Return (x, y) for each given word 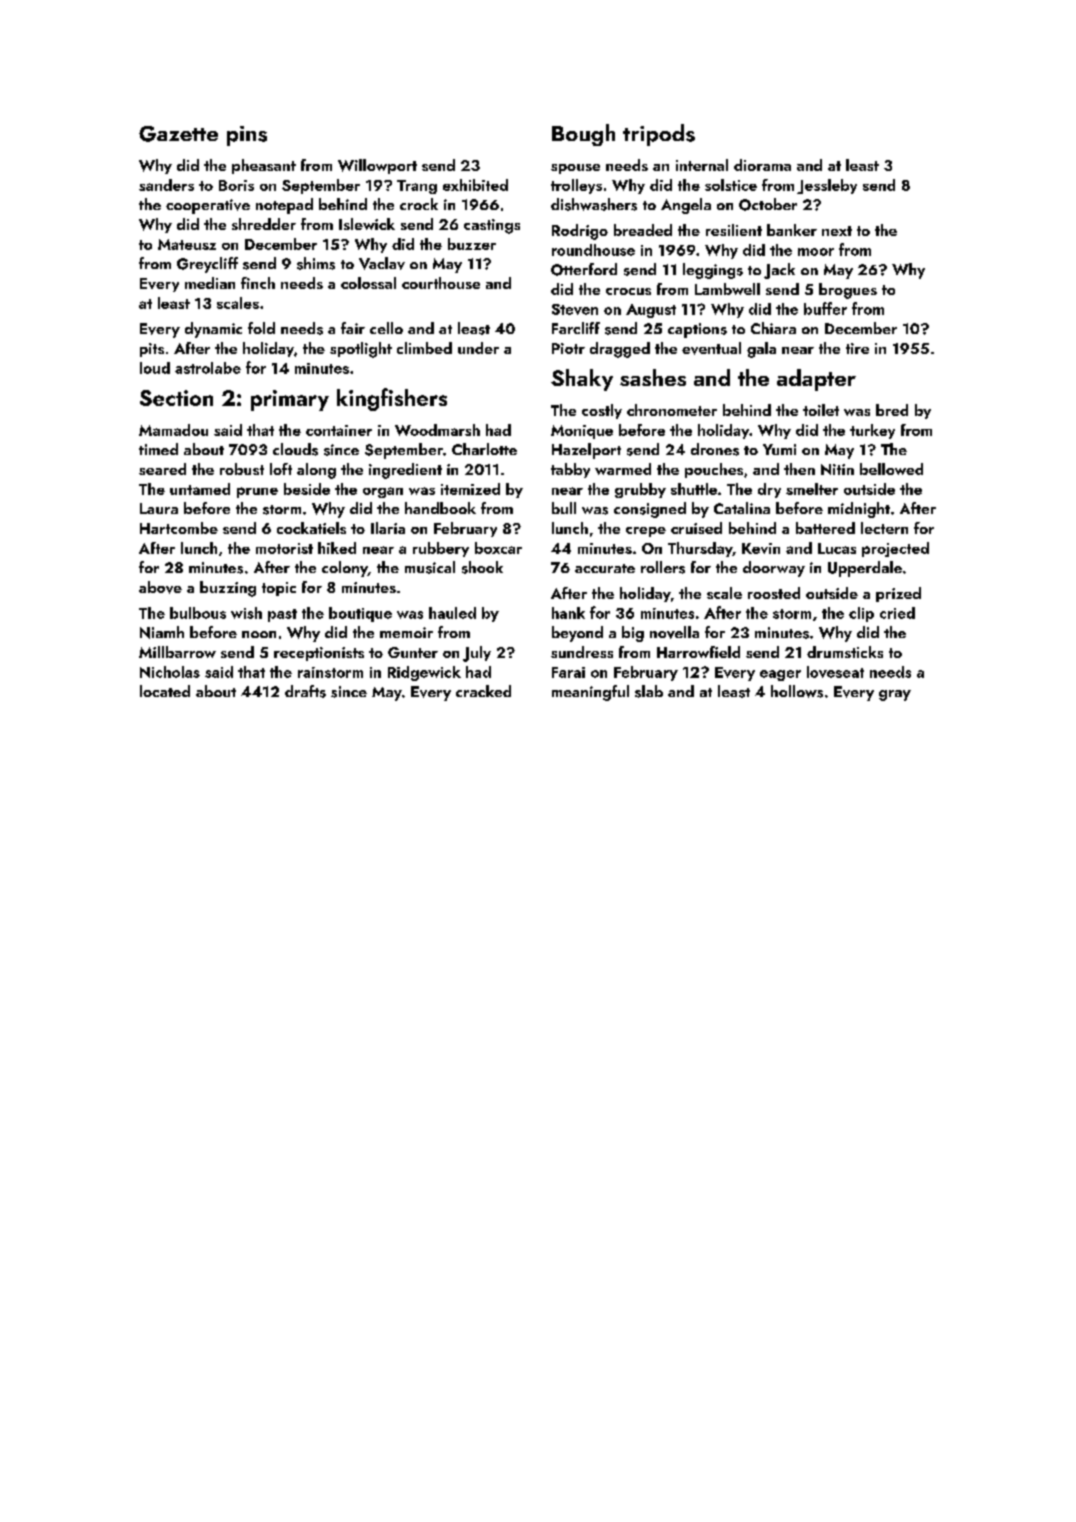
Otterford (584, 269)
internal (702, 165)
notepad (284, 206)
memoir (406, 632)
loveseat (835, 672)
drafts (305, 691)
